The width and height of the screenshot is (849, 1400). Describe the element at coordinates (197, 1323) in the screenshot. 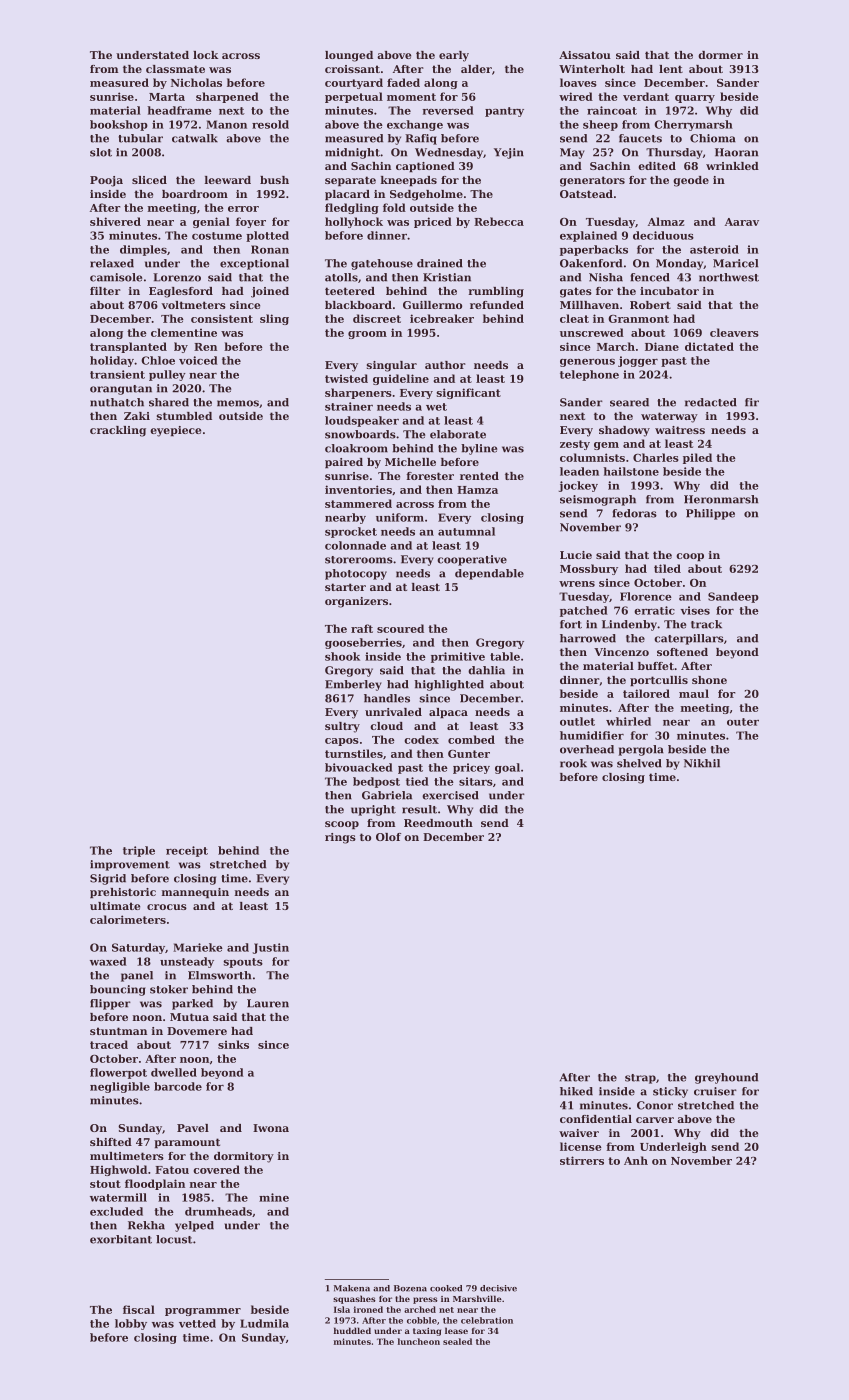

I see `vetted` at that location.
